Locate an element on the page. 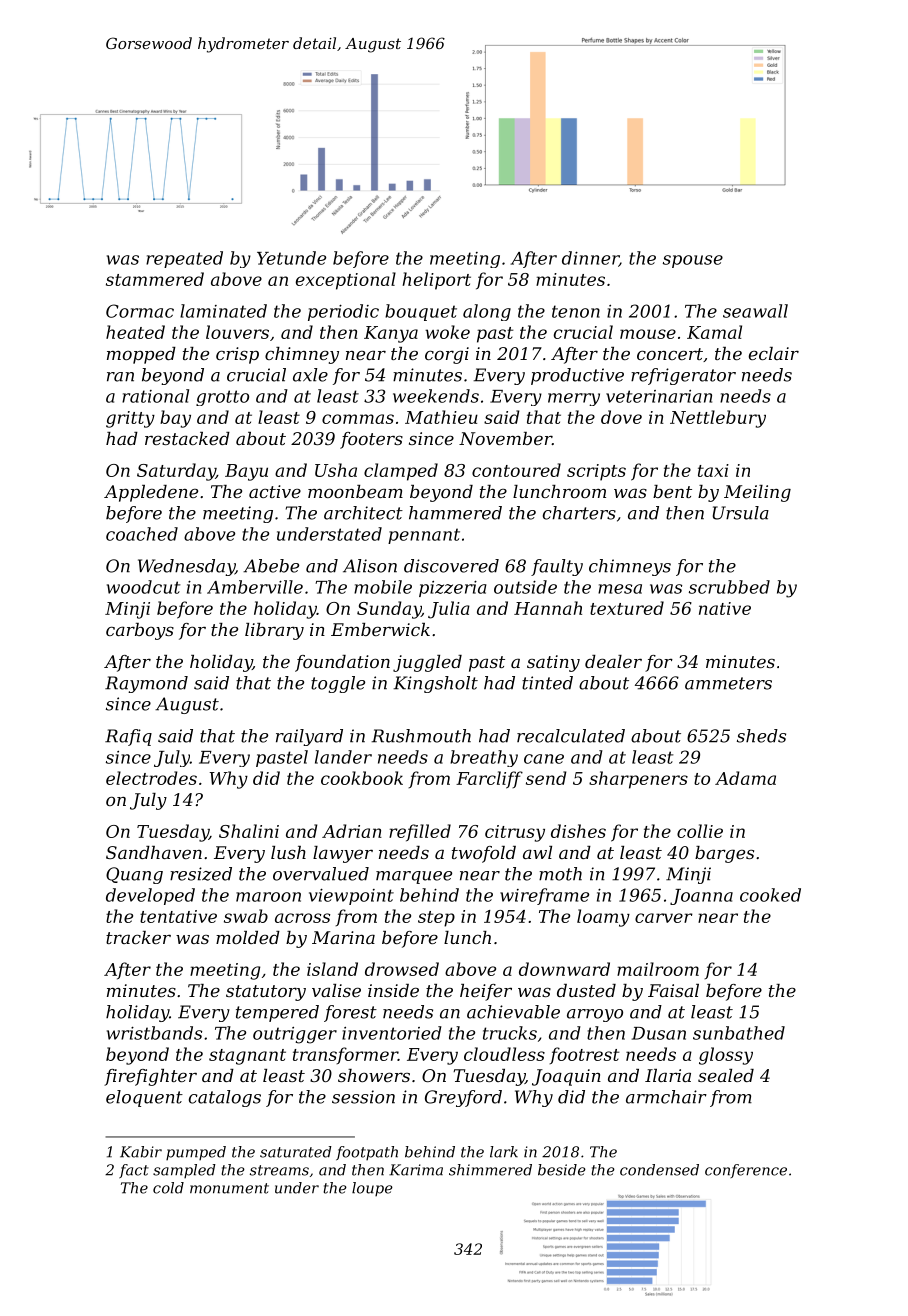  electrodes is located at coordinates (151, 778).
